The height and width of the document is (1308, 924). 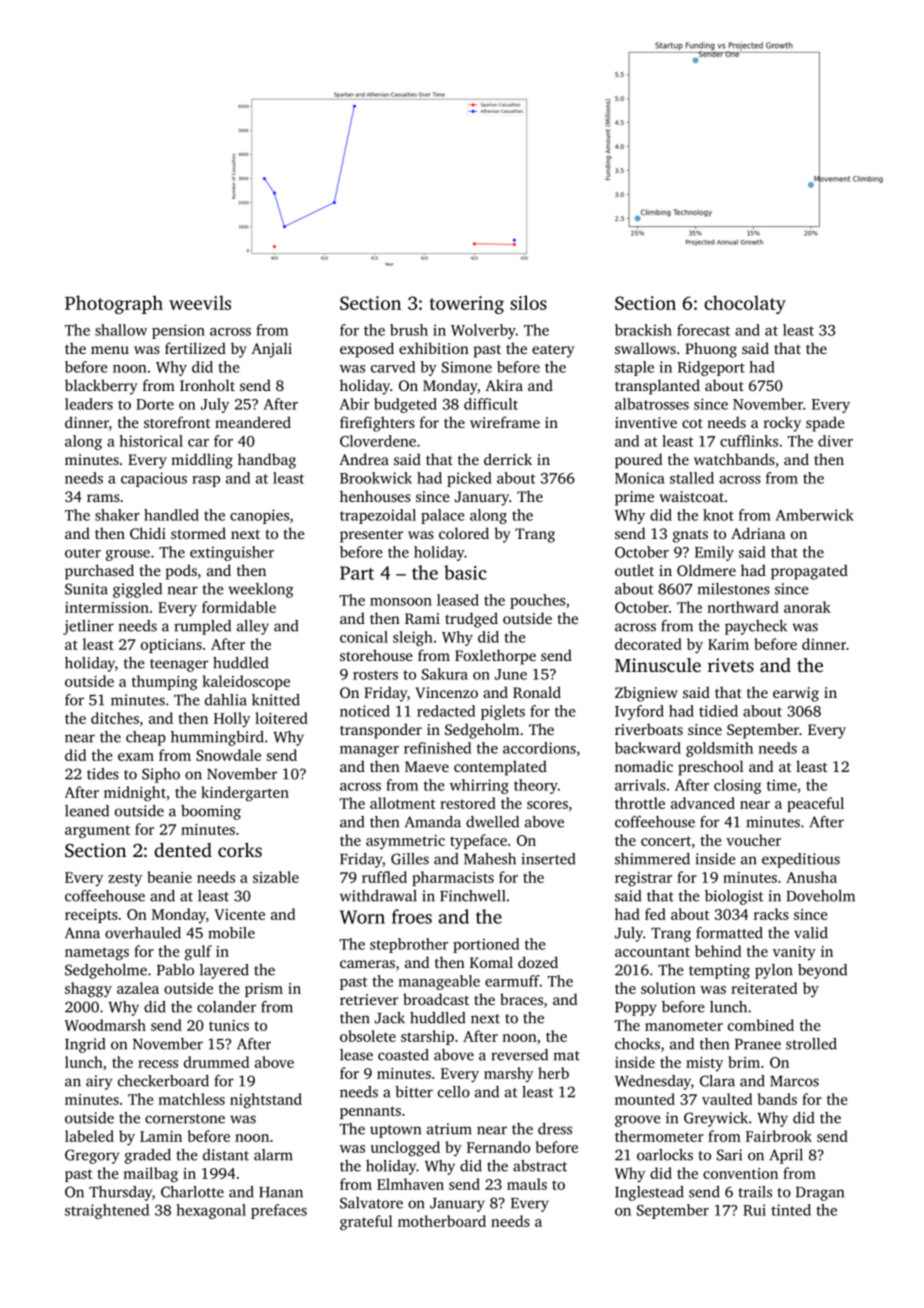 I want to click on weevils, so click(x=200, y=302).
